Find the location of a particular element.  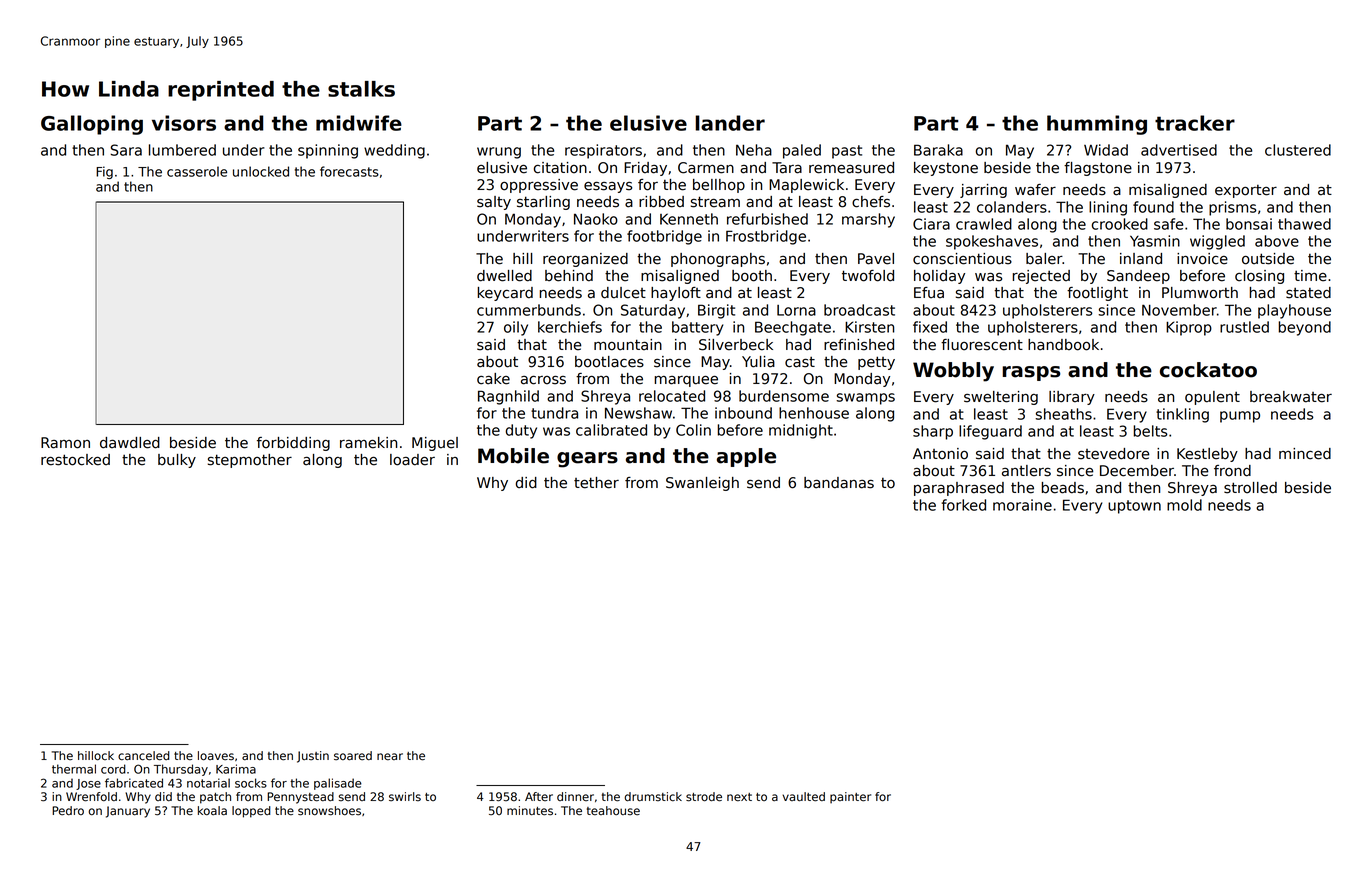

forked is located at coordinates (963, 505).
